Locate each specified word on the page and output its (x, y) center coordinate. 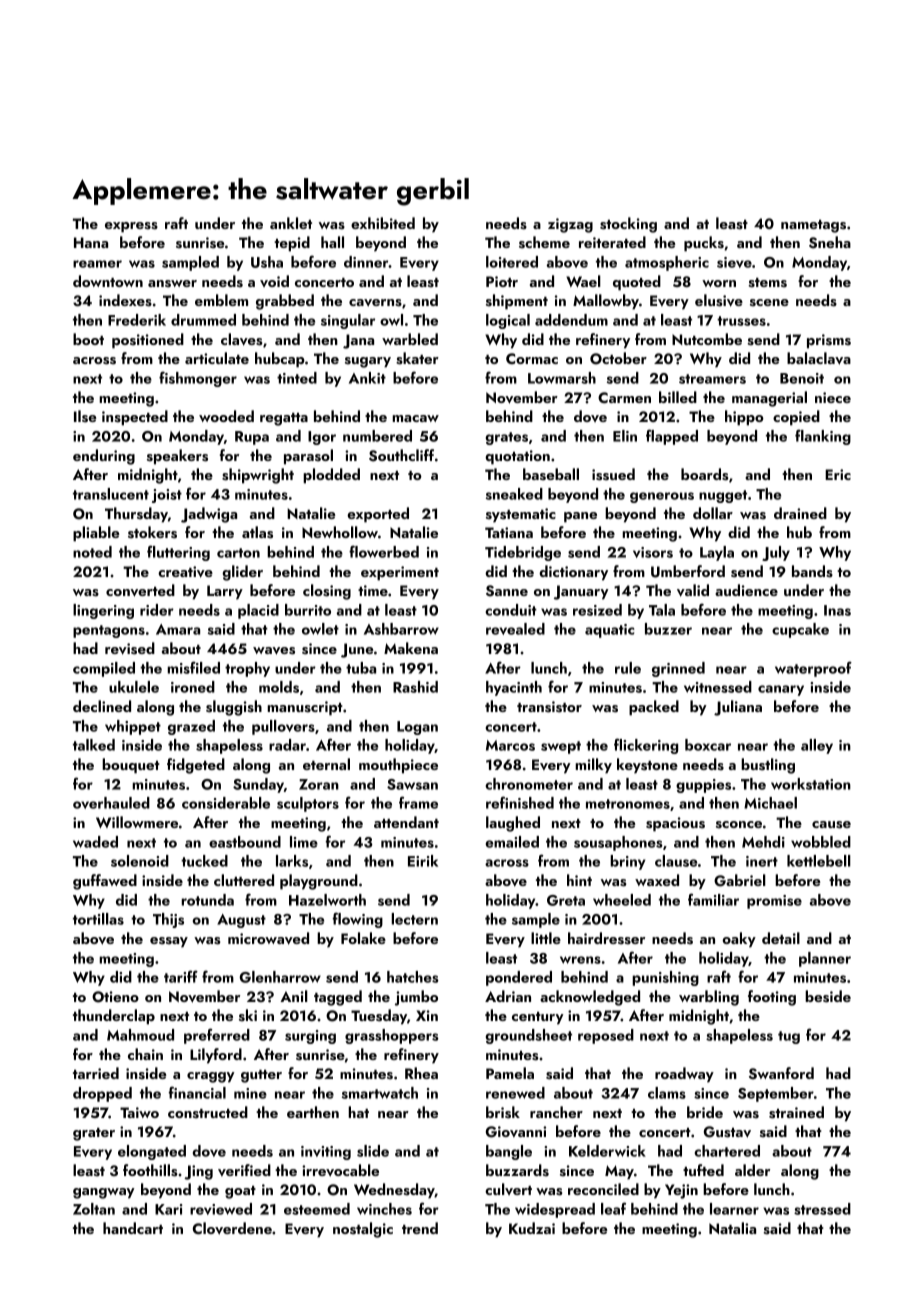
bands (812, 571)
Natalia (732, 1228)
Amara (178, 629)
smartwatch (380, 1093)
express (131, 227)
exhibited (383, 223)
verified (244, 1170)
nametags (813, 226)
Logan (417, 728)
